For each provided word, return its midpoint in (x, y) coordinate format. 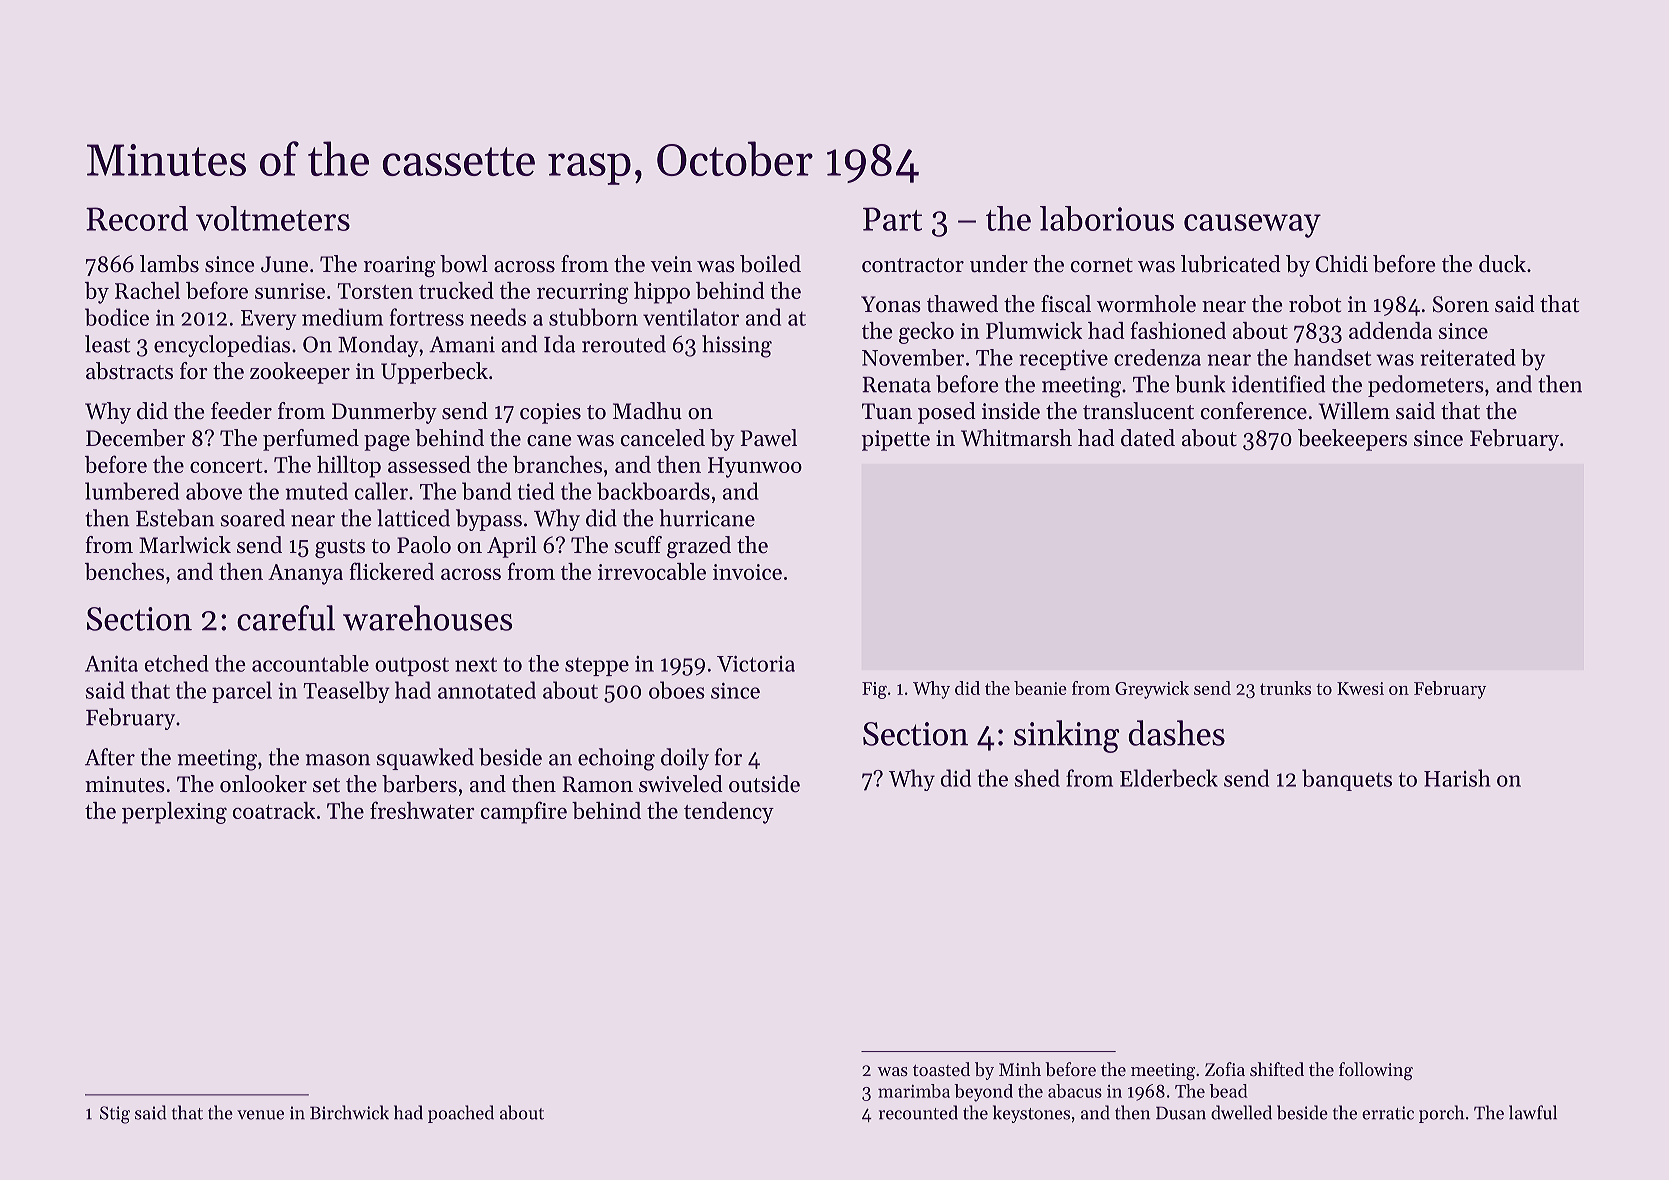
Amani (462, 344)
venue (260, 1115)
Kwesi (1360, 688)
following (1376, 1071)
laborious (1107, 218)
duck (1502, 264)
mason (338, 760)
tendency (729, 813)
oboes (677, 690)
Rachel (147, 290)
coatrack (274, 810)
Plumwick (1034, 330)
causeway (1252, 226)
